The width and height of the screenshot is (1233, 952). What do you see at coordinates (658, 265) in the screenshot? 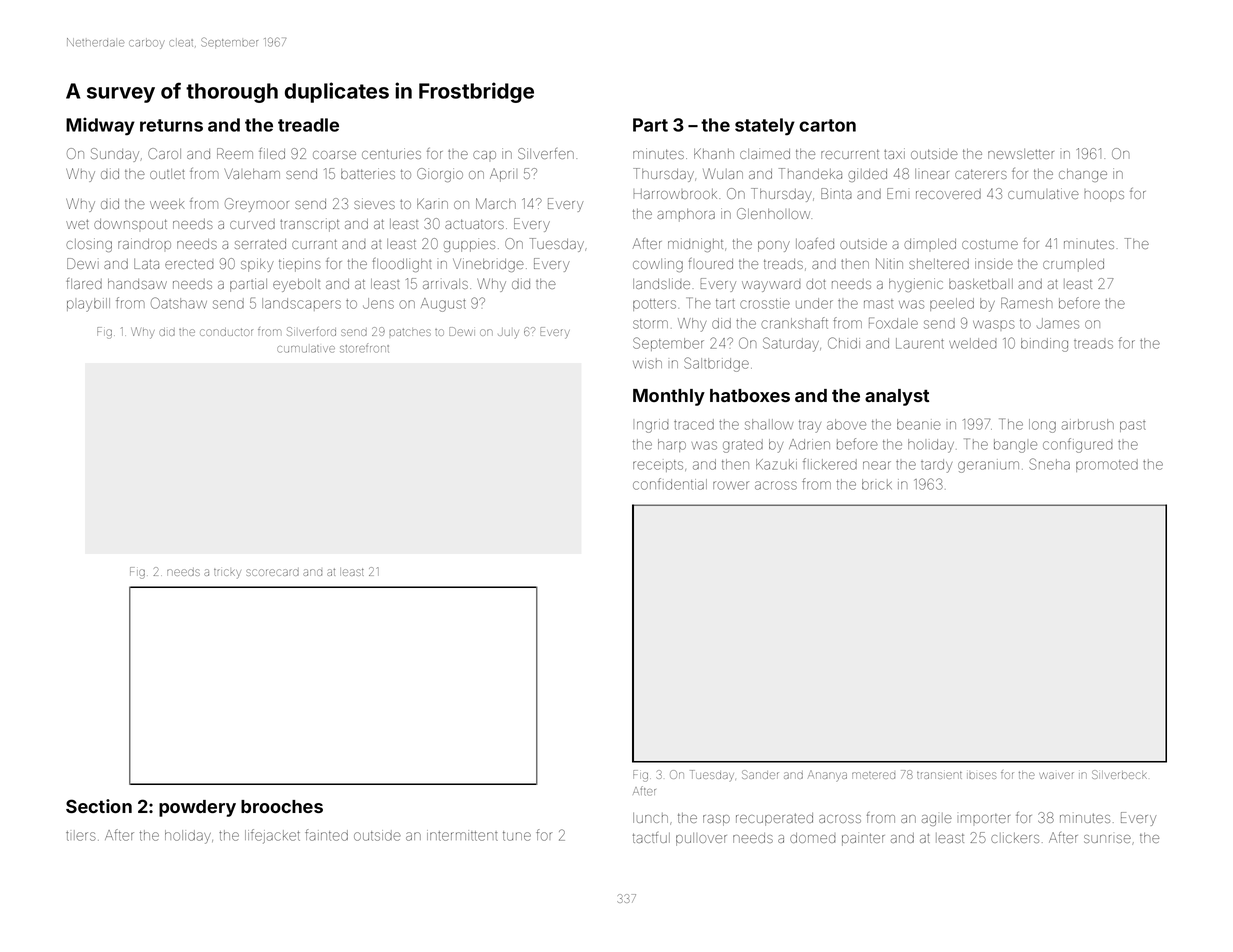
I see `cowling` at bounding box center [658, 265].
